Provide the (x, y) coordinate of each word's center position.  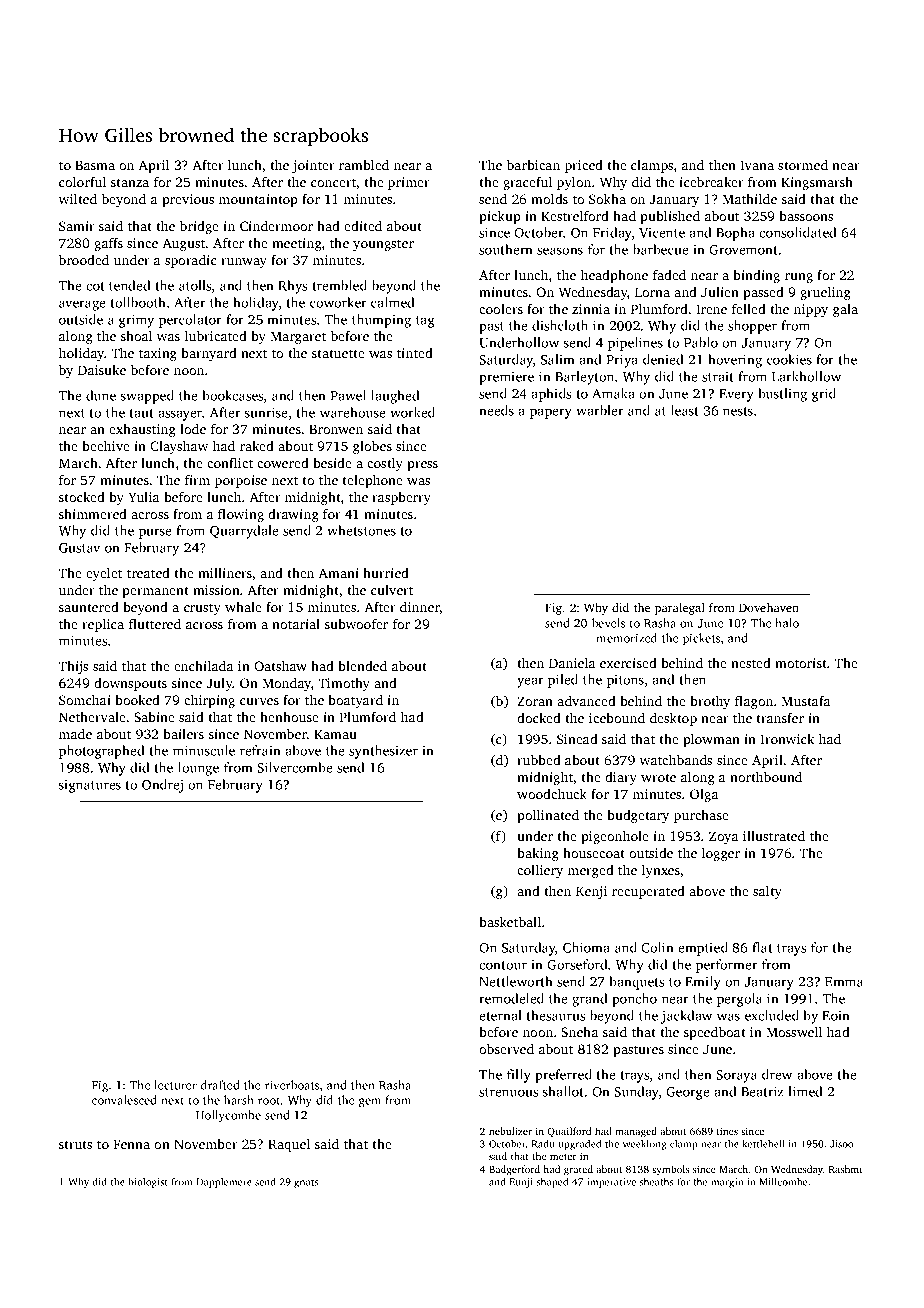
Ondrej (162, 786)
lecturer (175, 1085)
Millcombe (783, 1182)
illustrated (774, 836)
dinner (420, 607)
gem (370, 1103)
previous (188, 200)
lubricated (216, 335)
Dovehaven (769, 607)
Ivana (757, 165)
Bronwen (336, 429)
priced (584, 166)
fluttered (155, 623)
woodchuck (552, 793)
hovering (735, 361)
